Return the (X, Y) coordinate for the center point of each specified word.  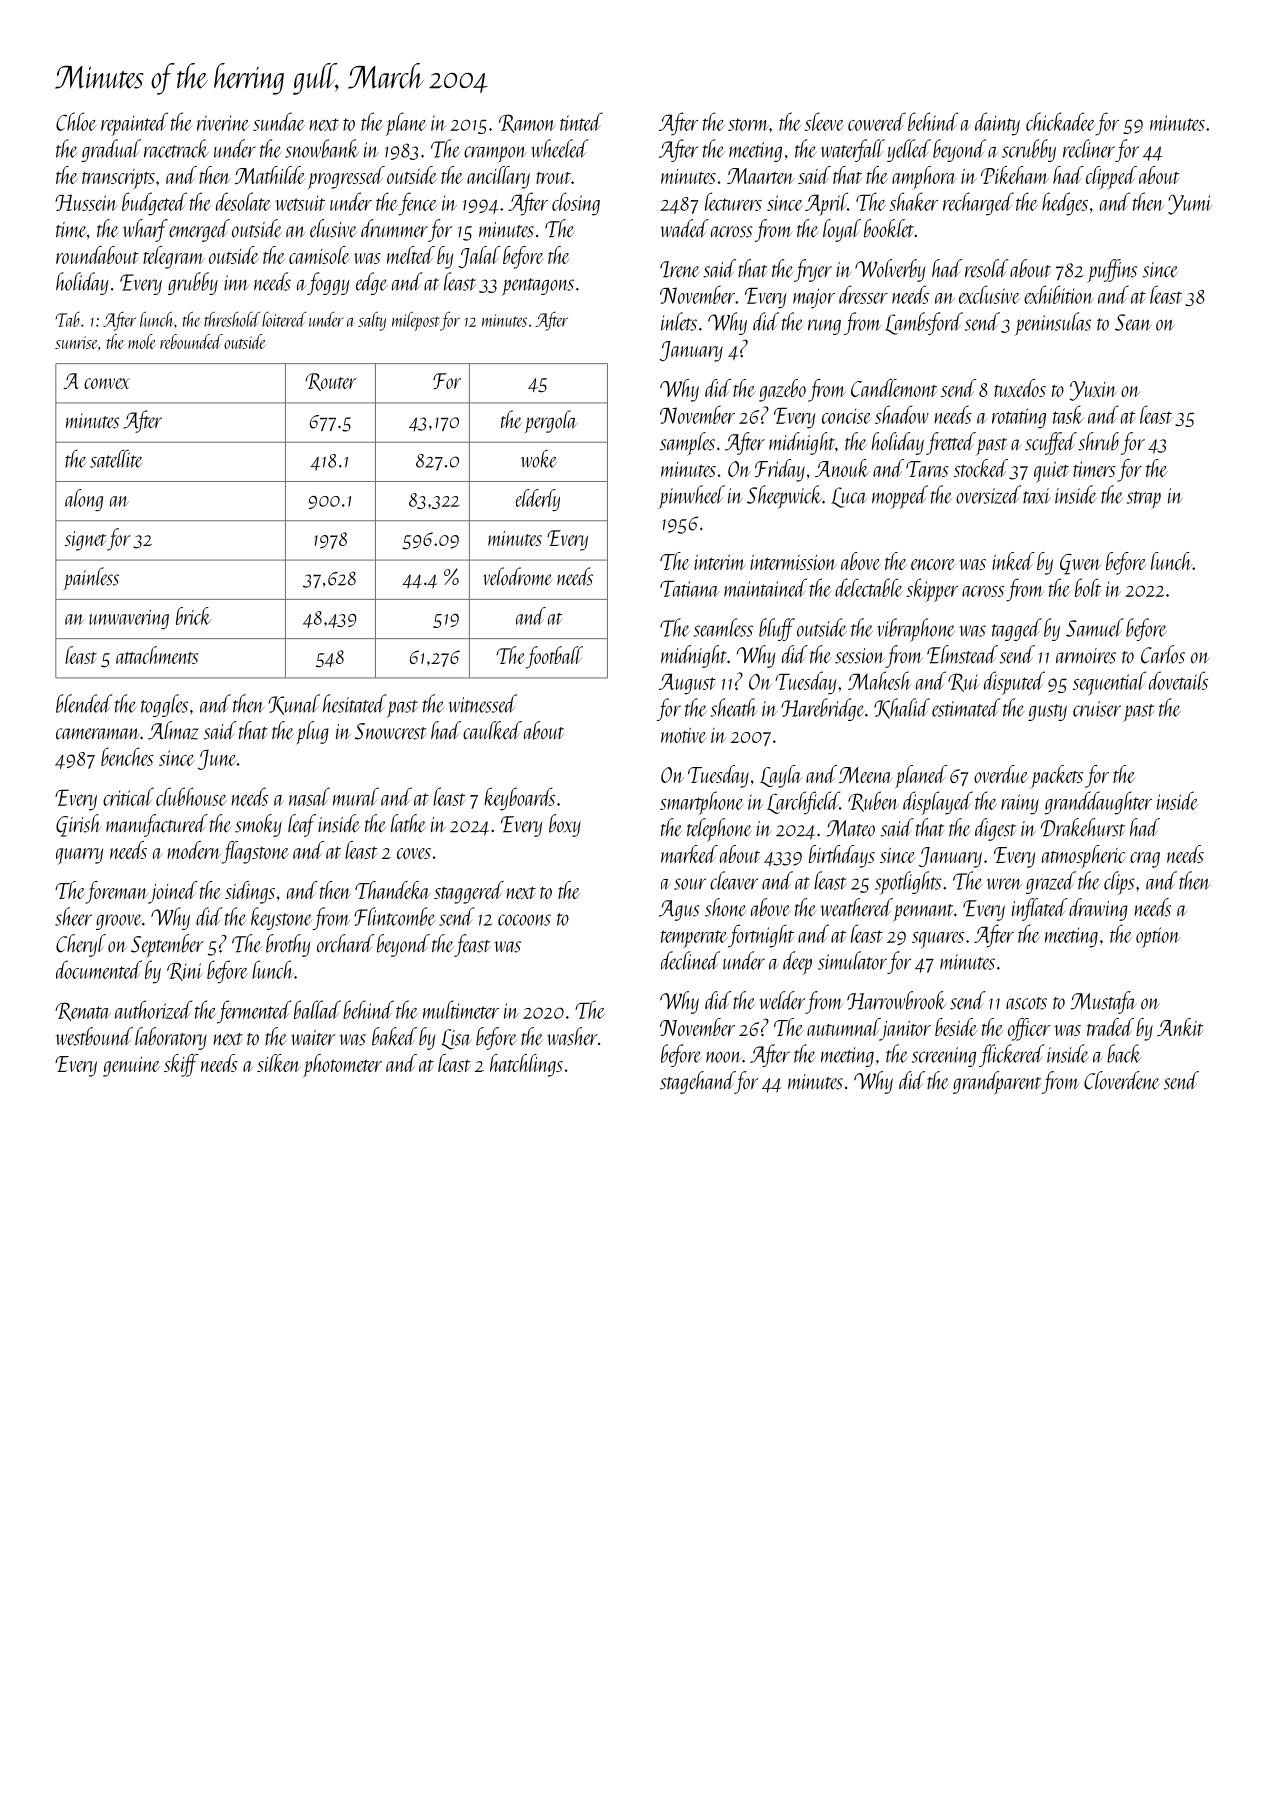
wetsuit (300, 203)
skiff (181, 1065)
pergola (550, 422)
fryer (813, 270)
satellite (116, 459)
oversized (988, 494)
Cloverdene (1121, 1080)
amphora (924, 177)
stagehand (697, 1082)
